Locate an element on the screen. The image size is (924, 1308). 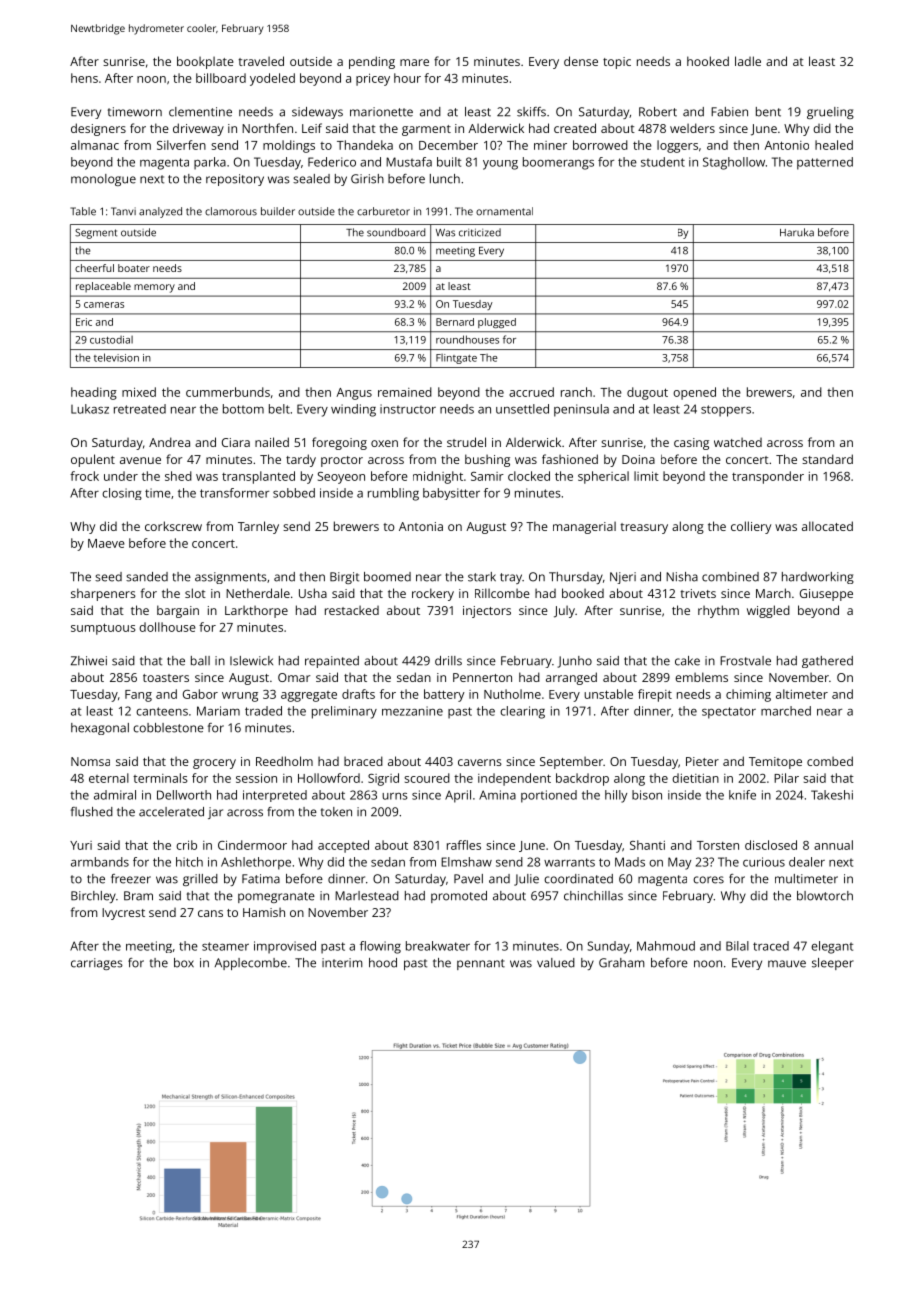
treasury is located at coordinates (644, 528).
